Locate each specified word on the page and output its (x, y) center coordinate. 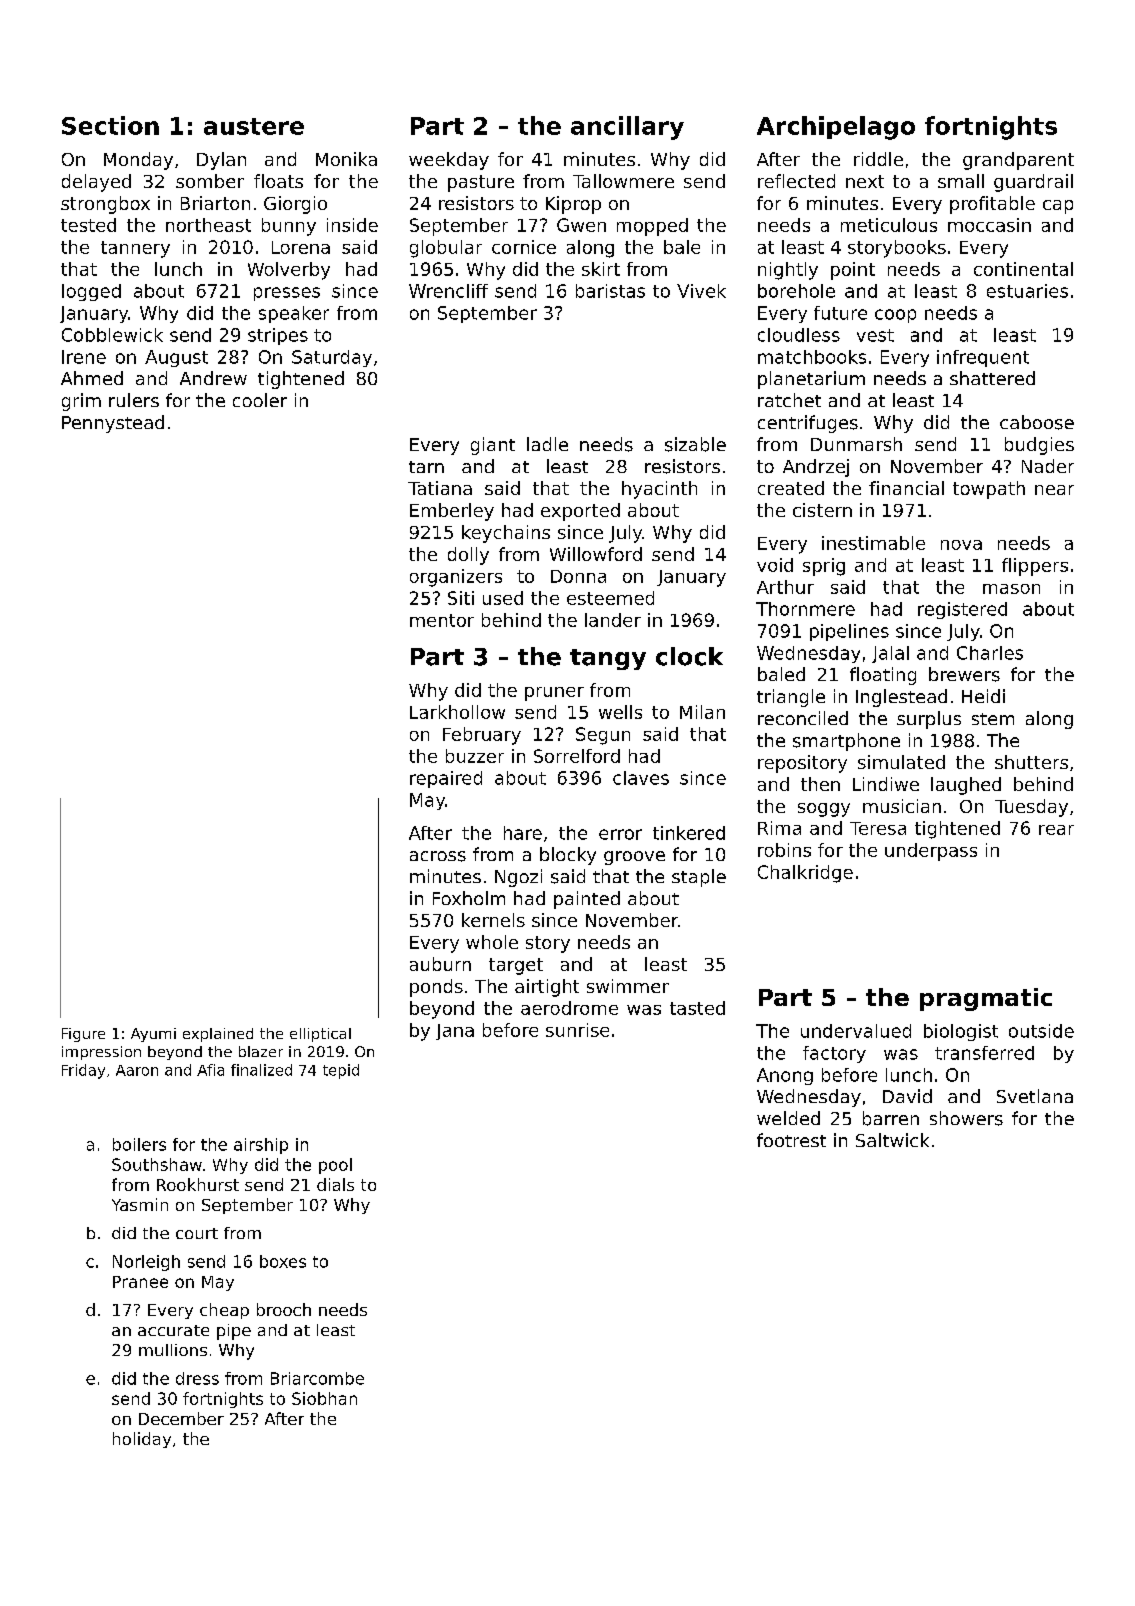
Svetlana (1035, 1096)
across (438, 856)
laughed (966, 786)
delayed (96, 183)
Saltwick (892, 1140)
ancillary (627, 128)
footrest (791, 1140)
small (961, 181)
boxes (283, 1261)
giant (493, 446)
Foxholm (469, 898)
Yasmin (140, 1204)
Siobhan (324, 1398)
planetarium (811, 380)
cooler (260, 400)
